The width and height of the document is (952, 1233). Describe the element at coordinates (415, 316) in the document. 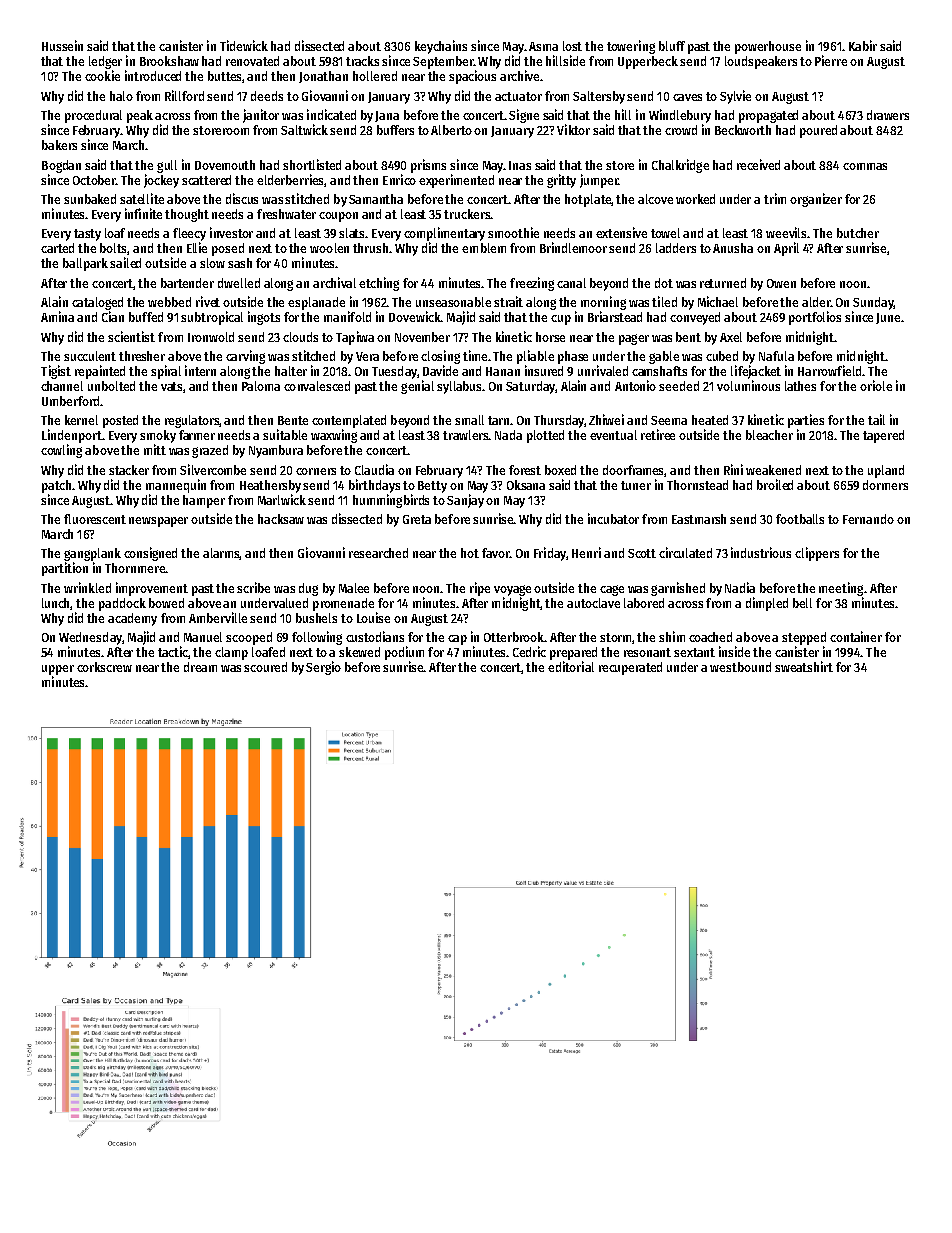

I see `Dovewick` at that location.
